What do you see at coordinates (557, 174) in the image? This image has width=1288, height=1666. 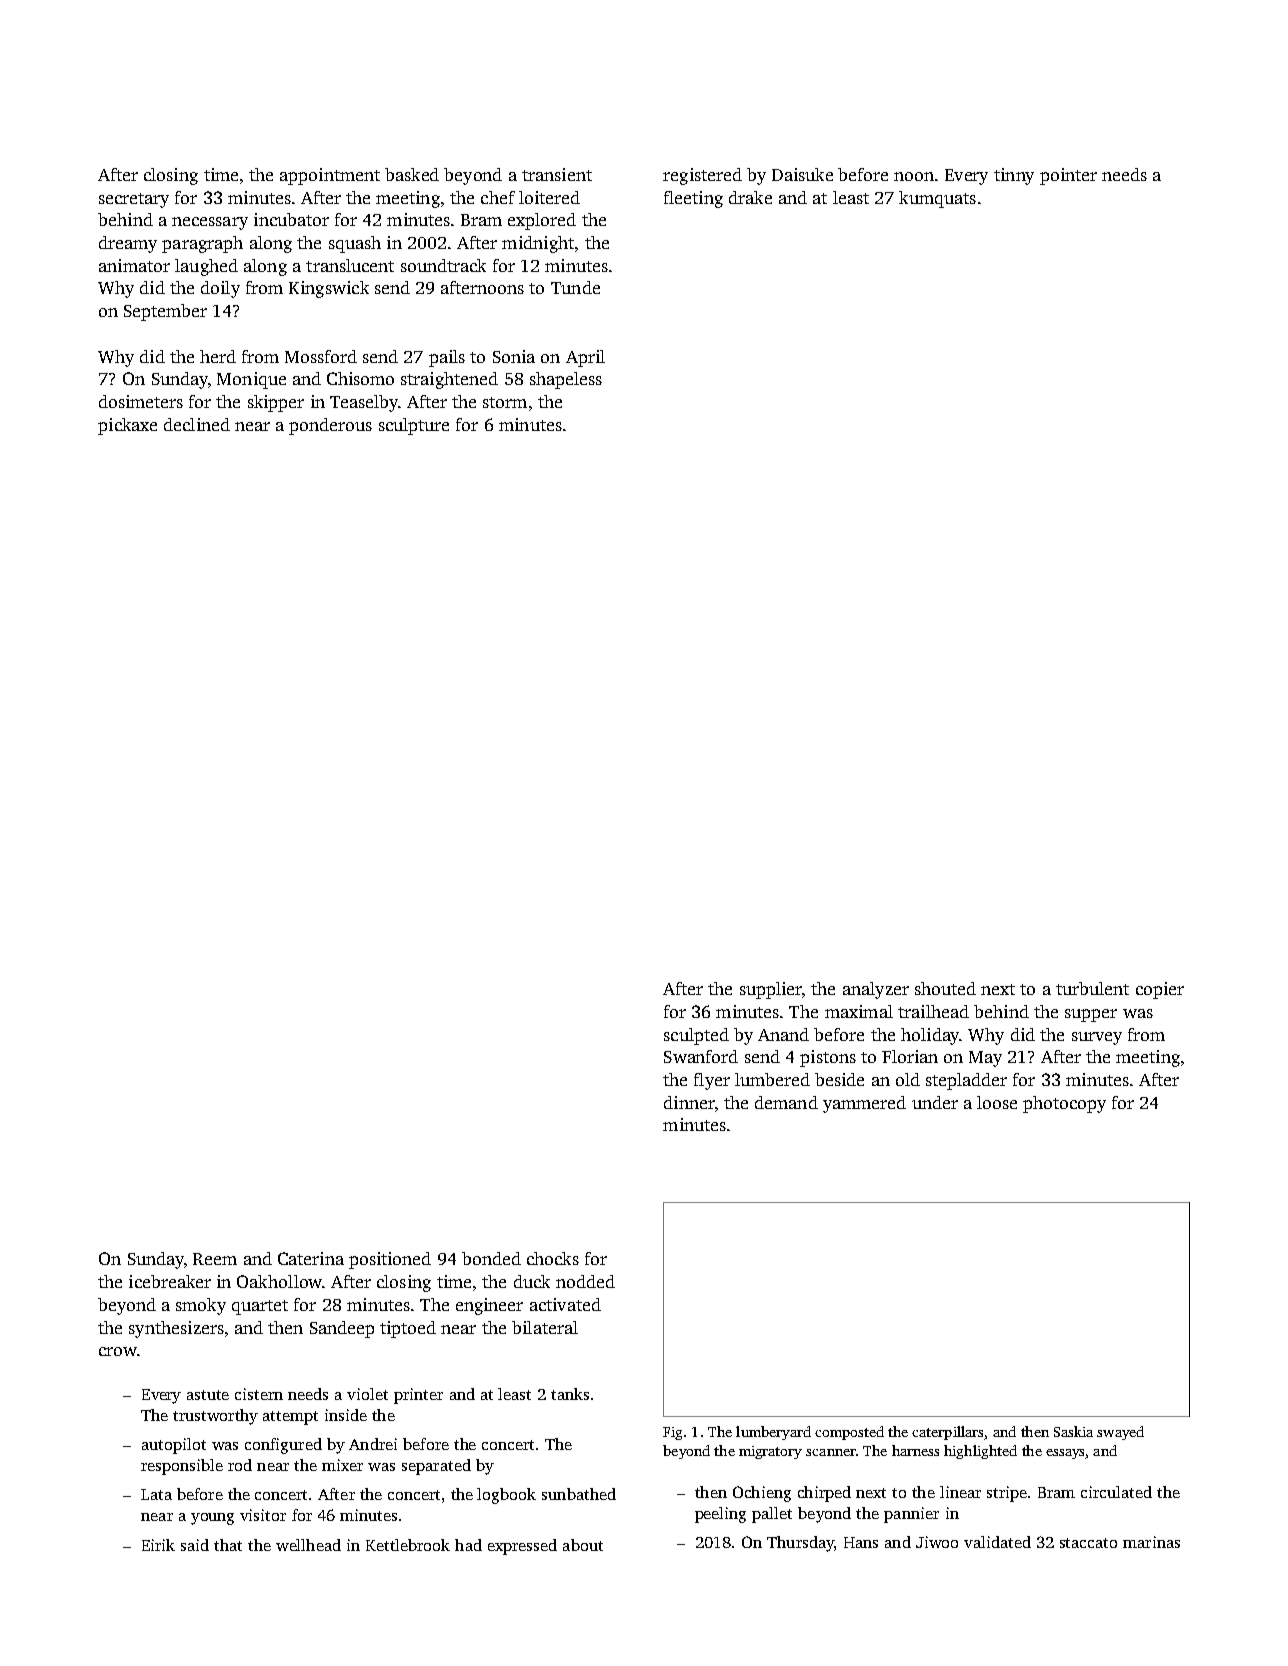 I see `transient` at bounding box center [557, 174].
